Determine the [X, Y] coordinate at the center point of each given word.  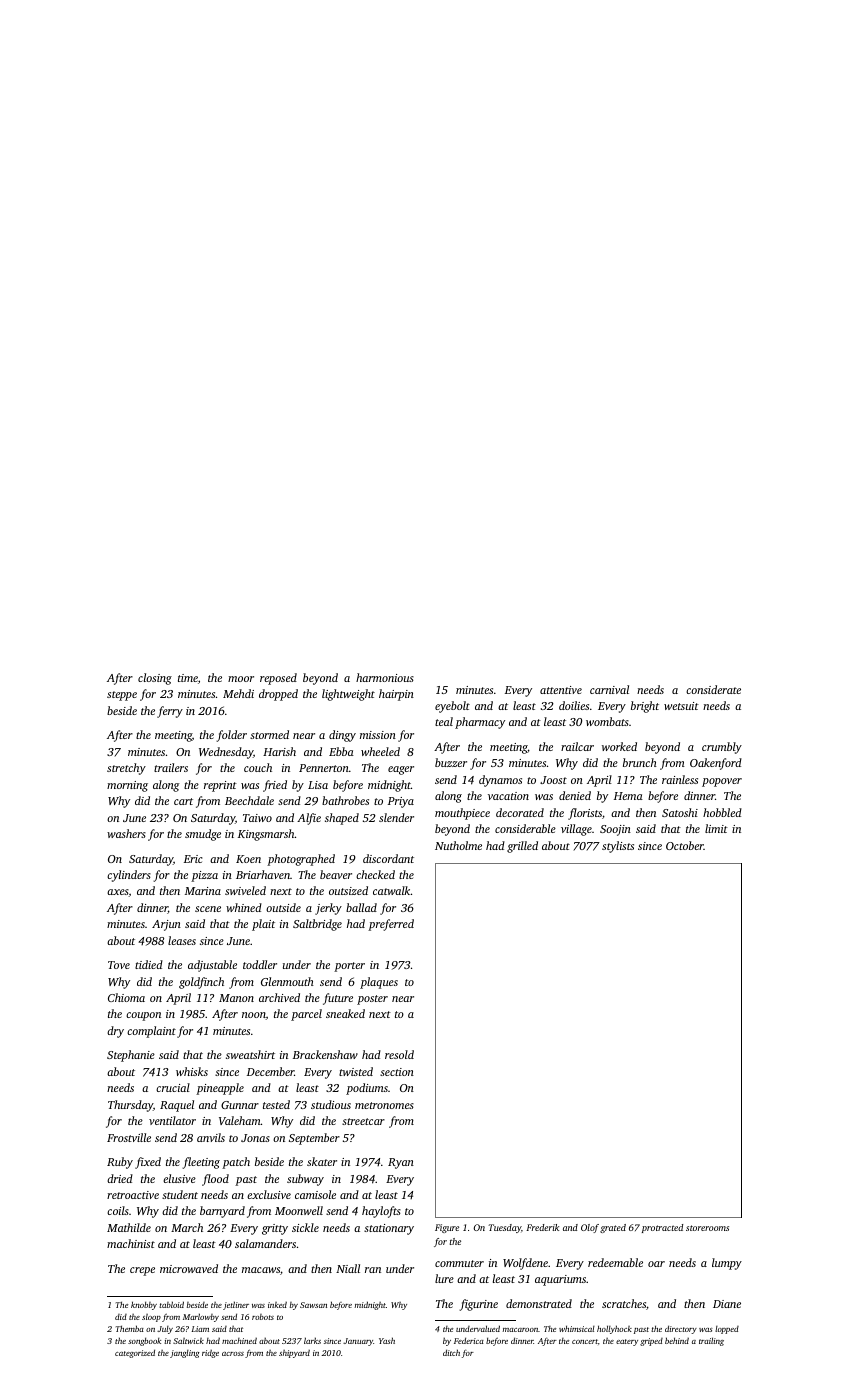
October [685, 845]
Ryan [401, 1163]
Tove [119, 965]
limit [716, 828]
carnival [609, 689]
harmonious [385, 677]
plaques [379, 983]
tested [276, 1104]
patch [236, 1163]
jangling [185, 1354]
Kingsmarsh [266, 835]
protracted [662, 1228]
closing [155, 679]
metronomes [384, 1105]
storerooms [707, 1228]
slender [396, 817]
